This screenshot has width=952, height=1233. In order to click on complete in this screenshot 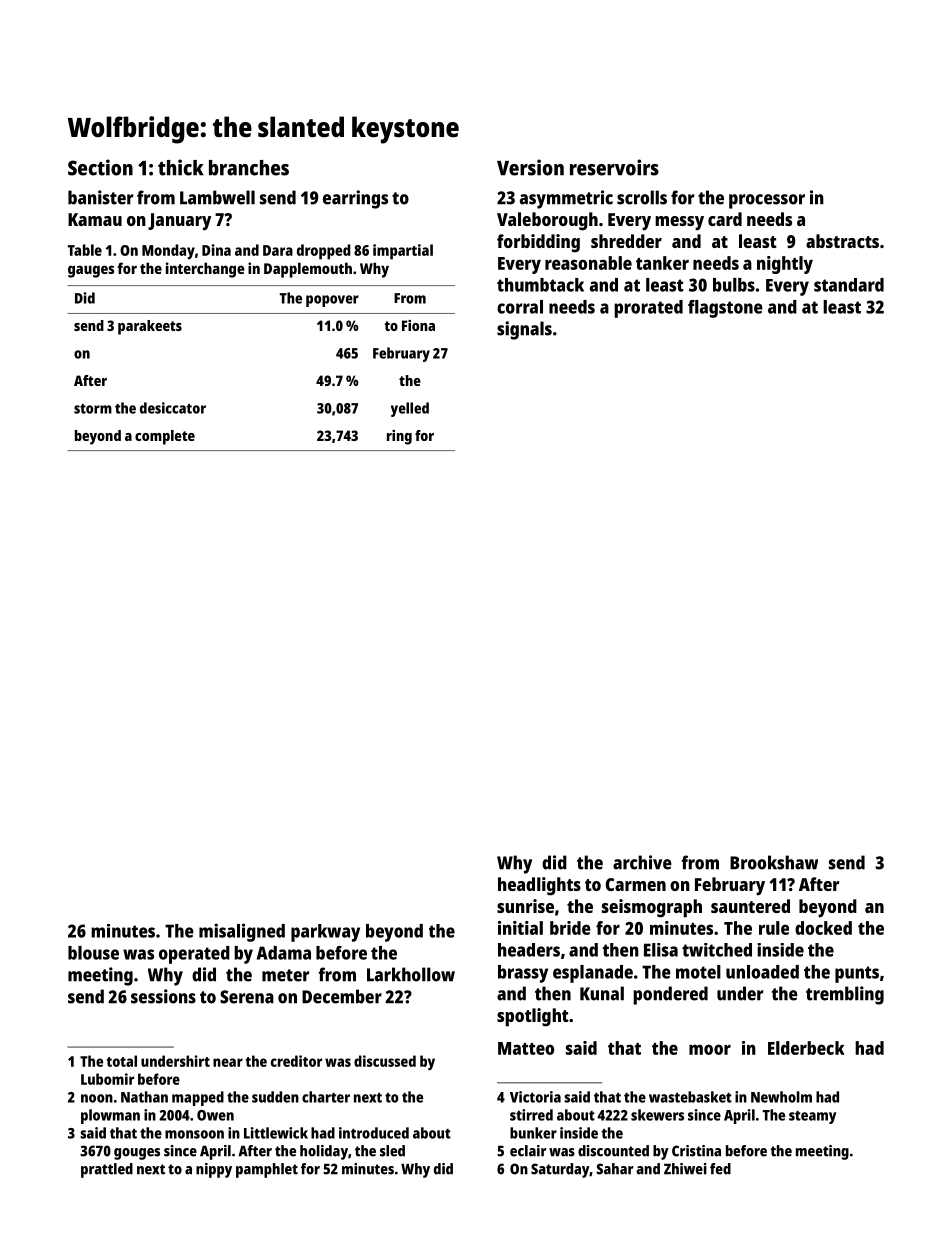, I will do `click(165, 437)`.
